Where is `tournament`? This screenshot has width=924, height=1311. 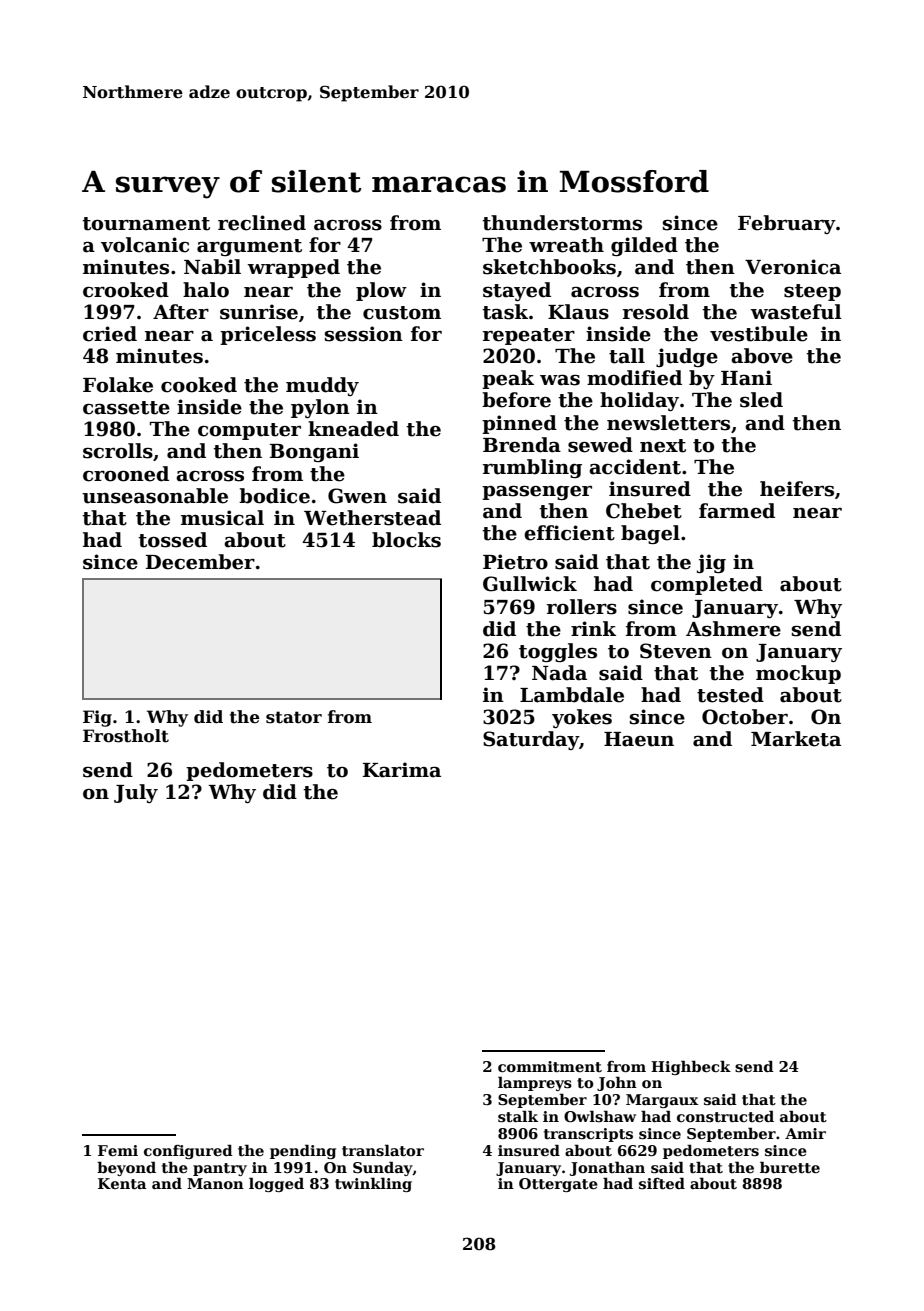
tournament is located at coordinates (146, 224).
